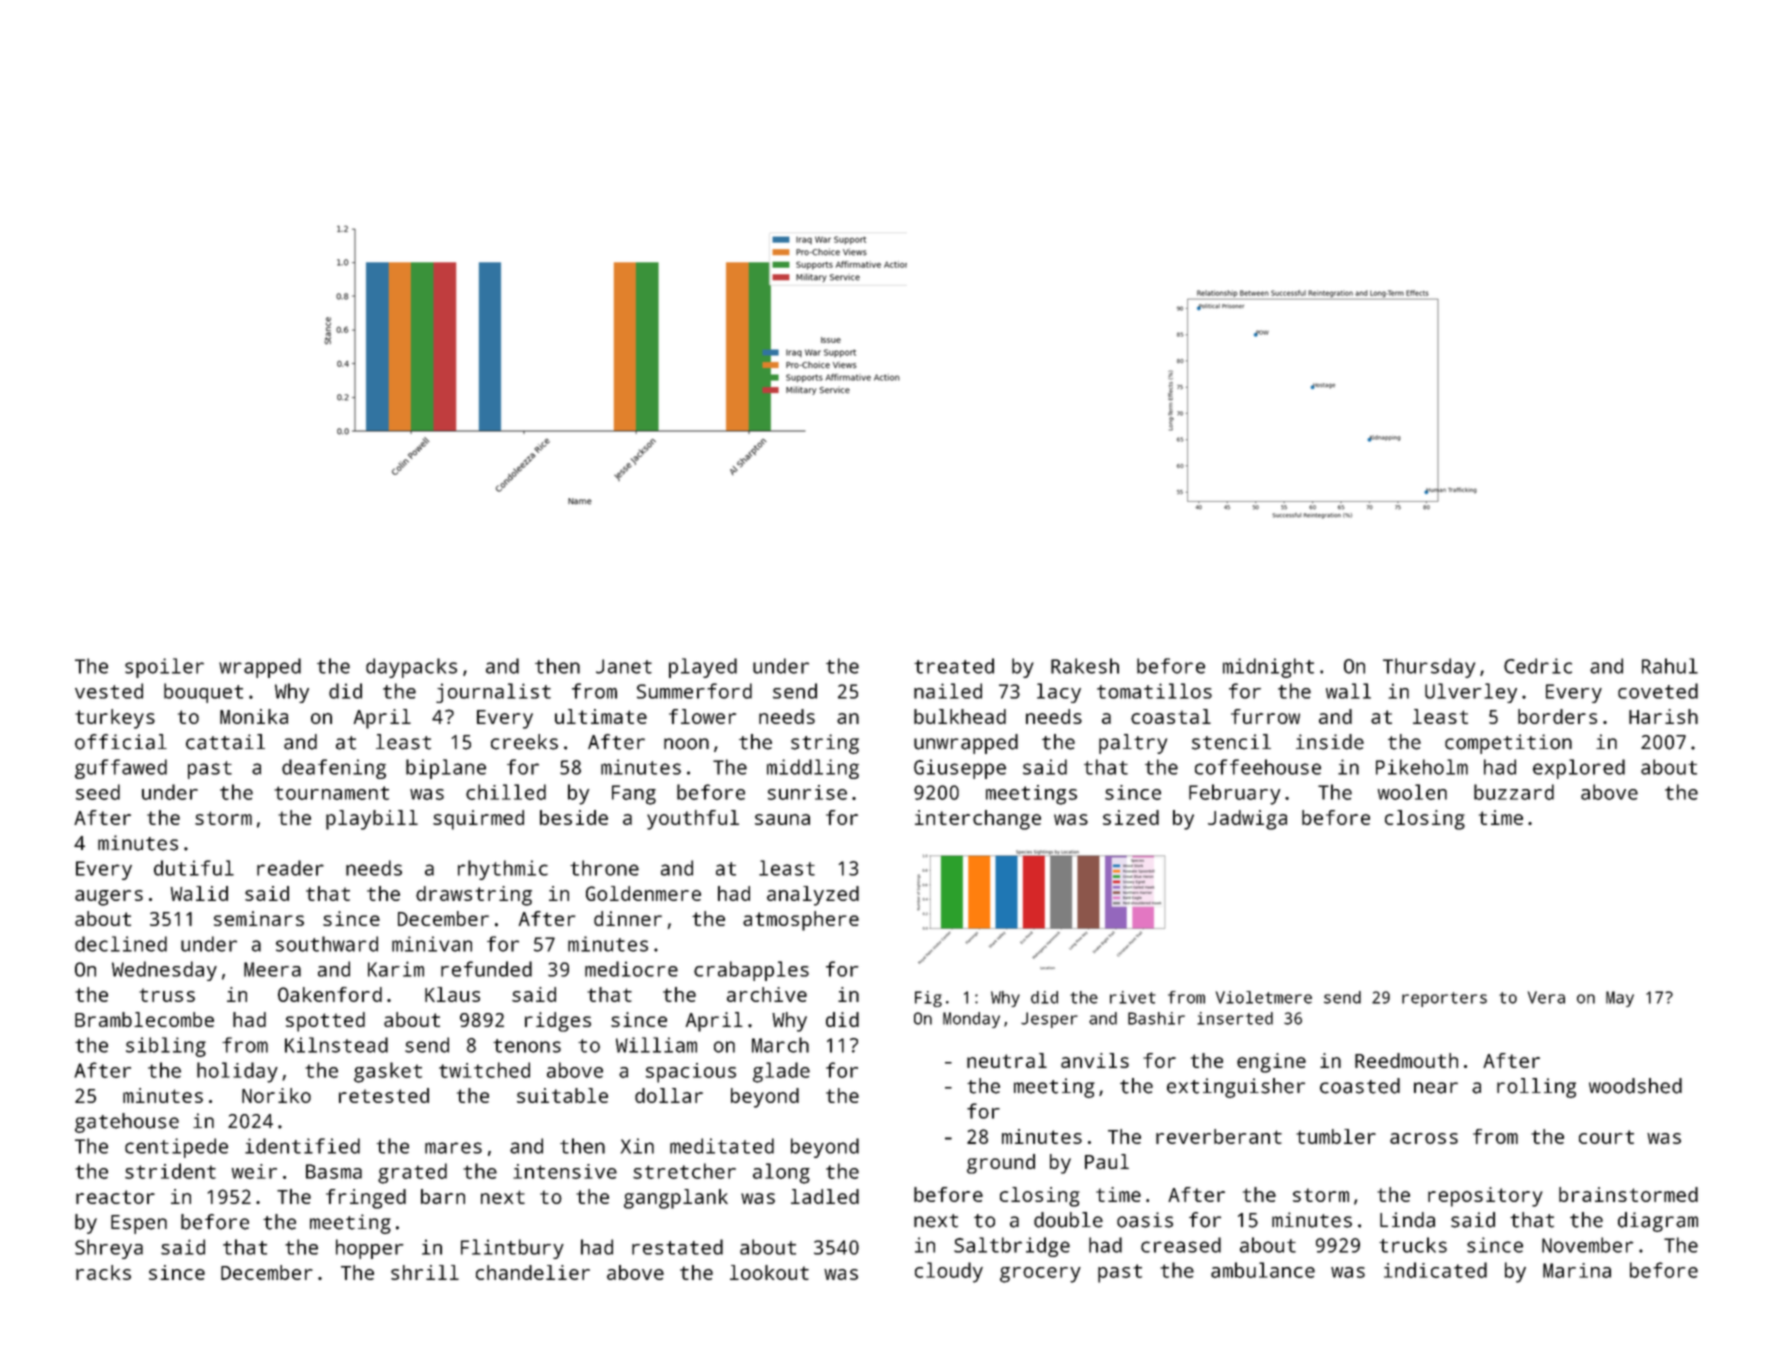  Describe the element at coordinates (1040, 1275) in the screenshot. I see `grocery` at that location.
